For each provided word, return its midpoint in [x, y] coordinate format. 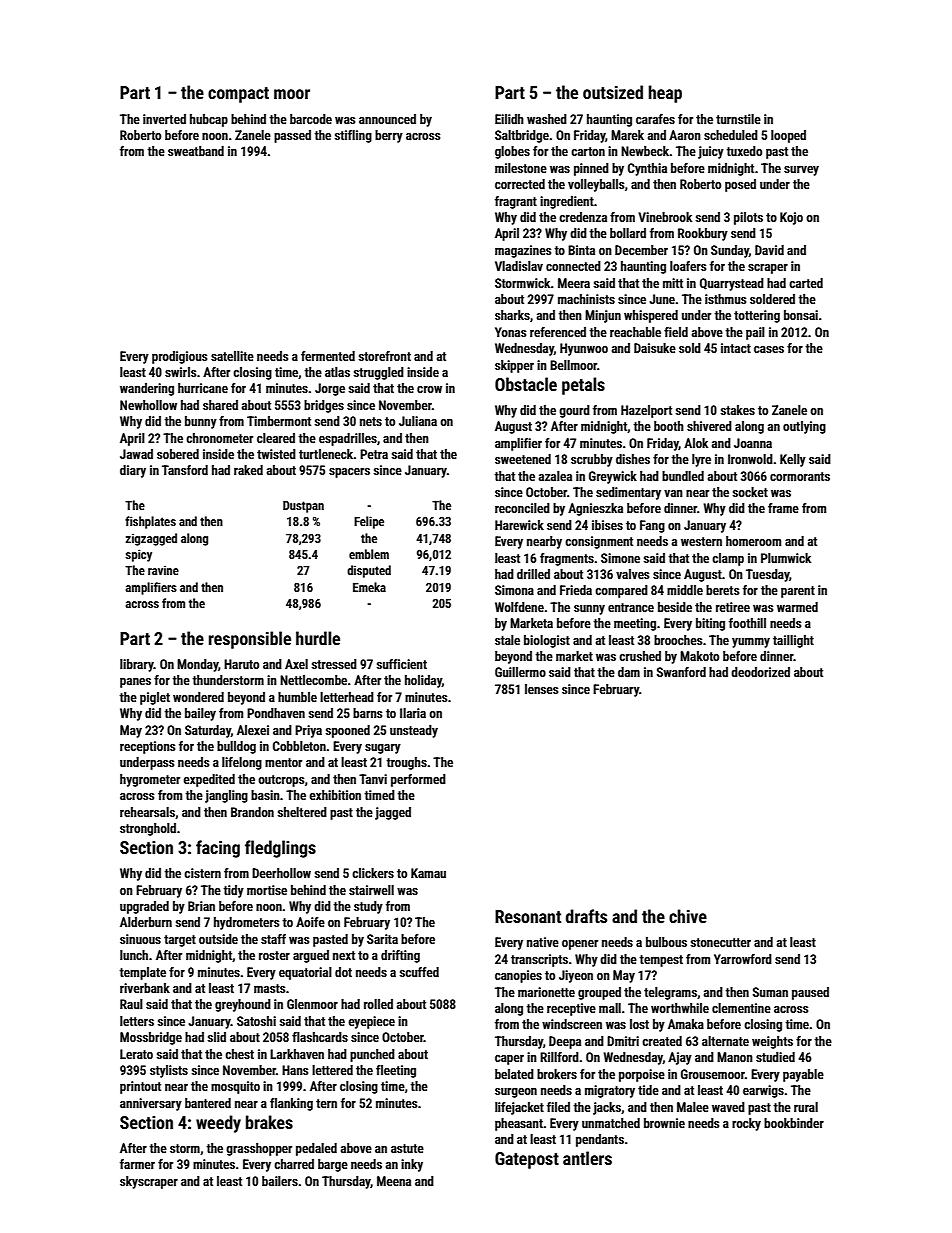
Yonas [510, 332]
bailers [280, 1181]
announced [387, 119]
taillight [793, 641]
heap [665, 94]
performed [418, 780]
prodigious [179, 357]
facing [218, 849]
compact [238, 95]
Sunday [730, 251]
